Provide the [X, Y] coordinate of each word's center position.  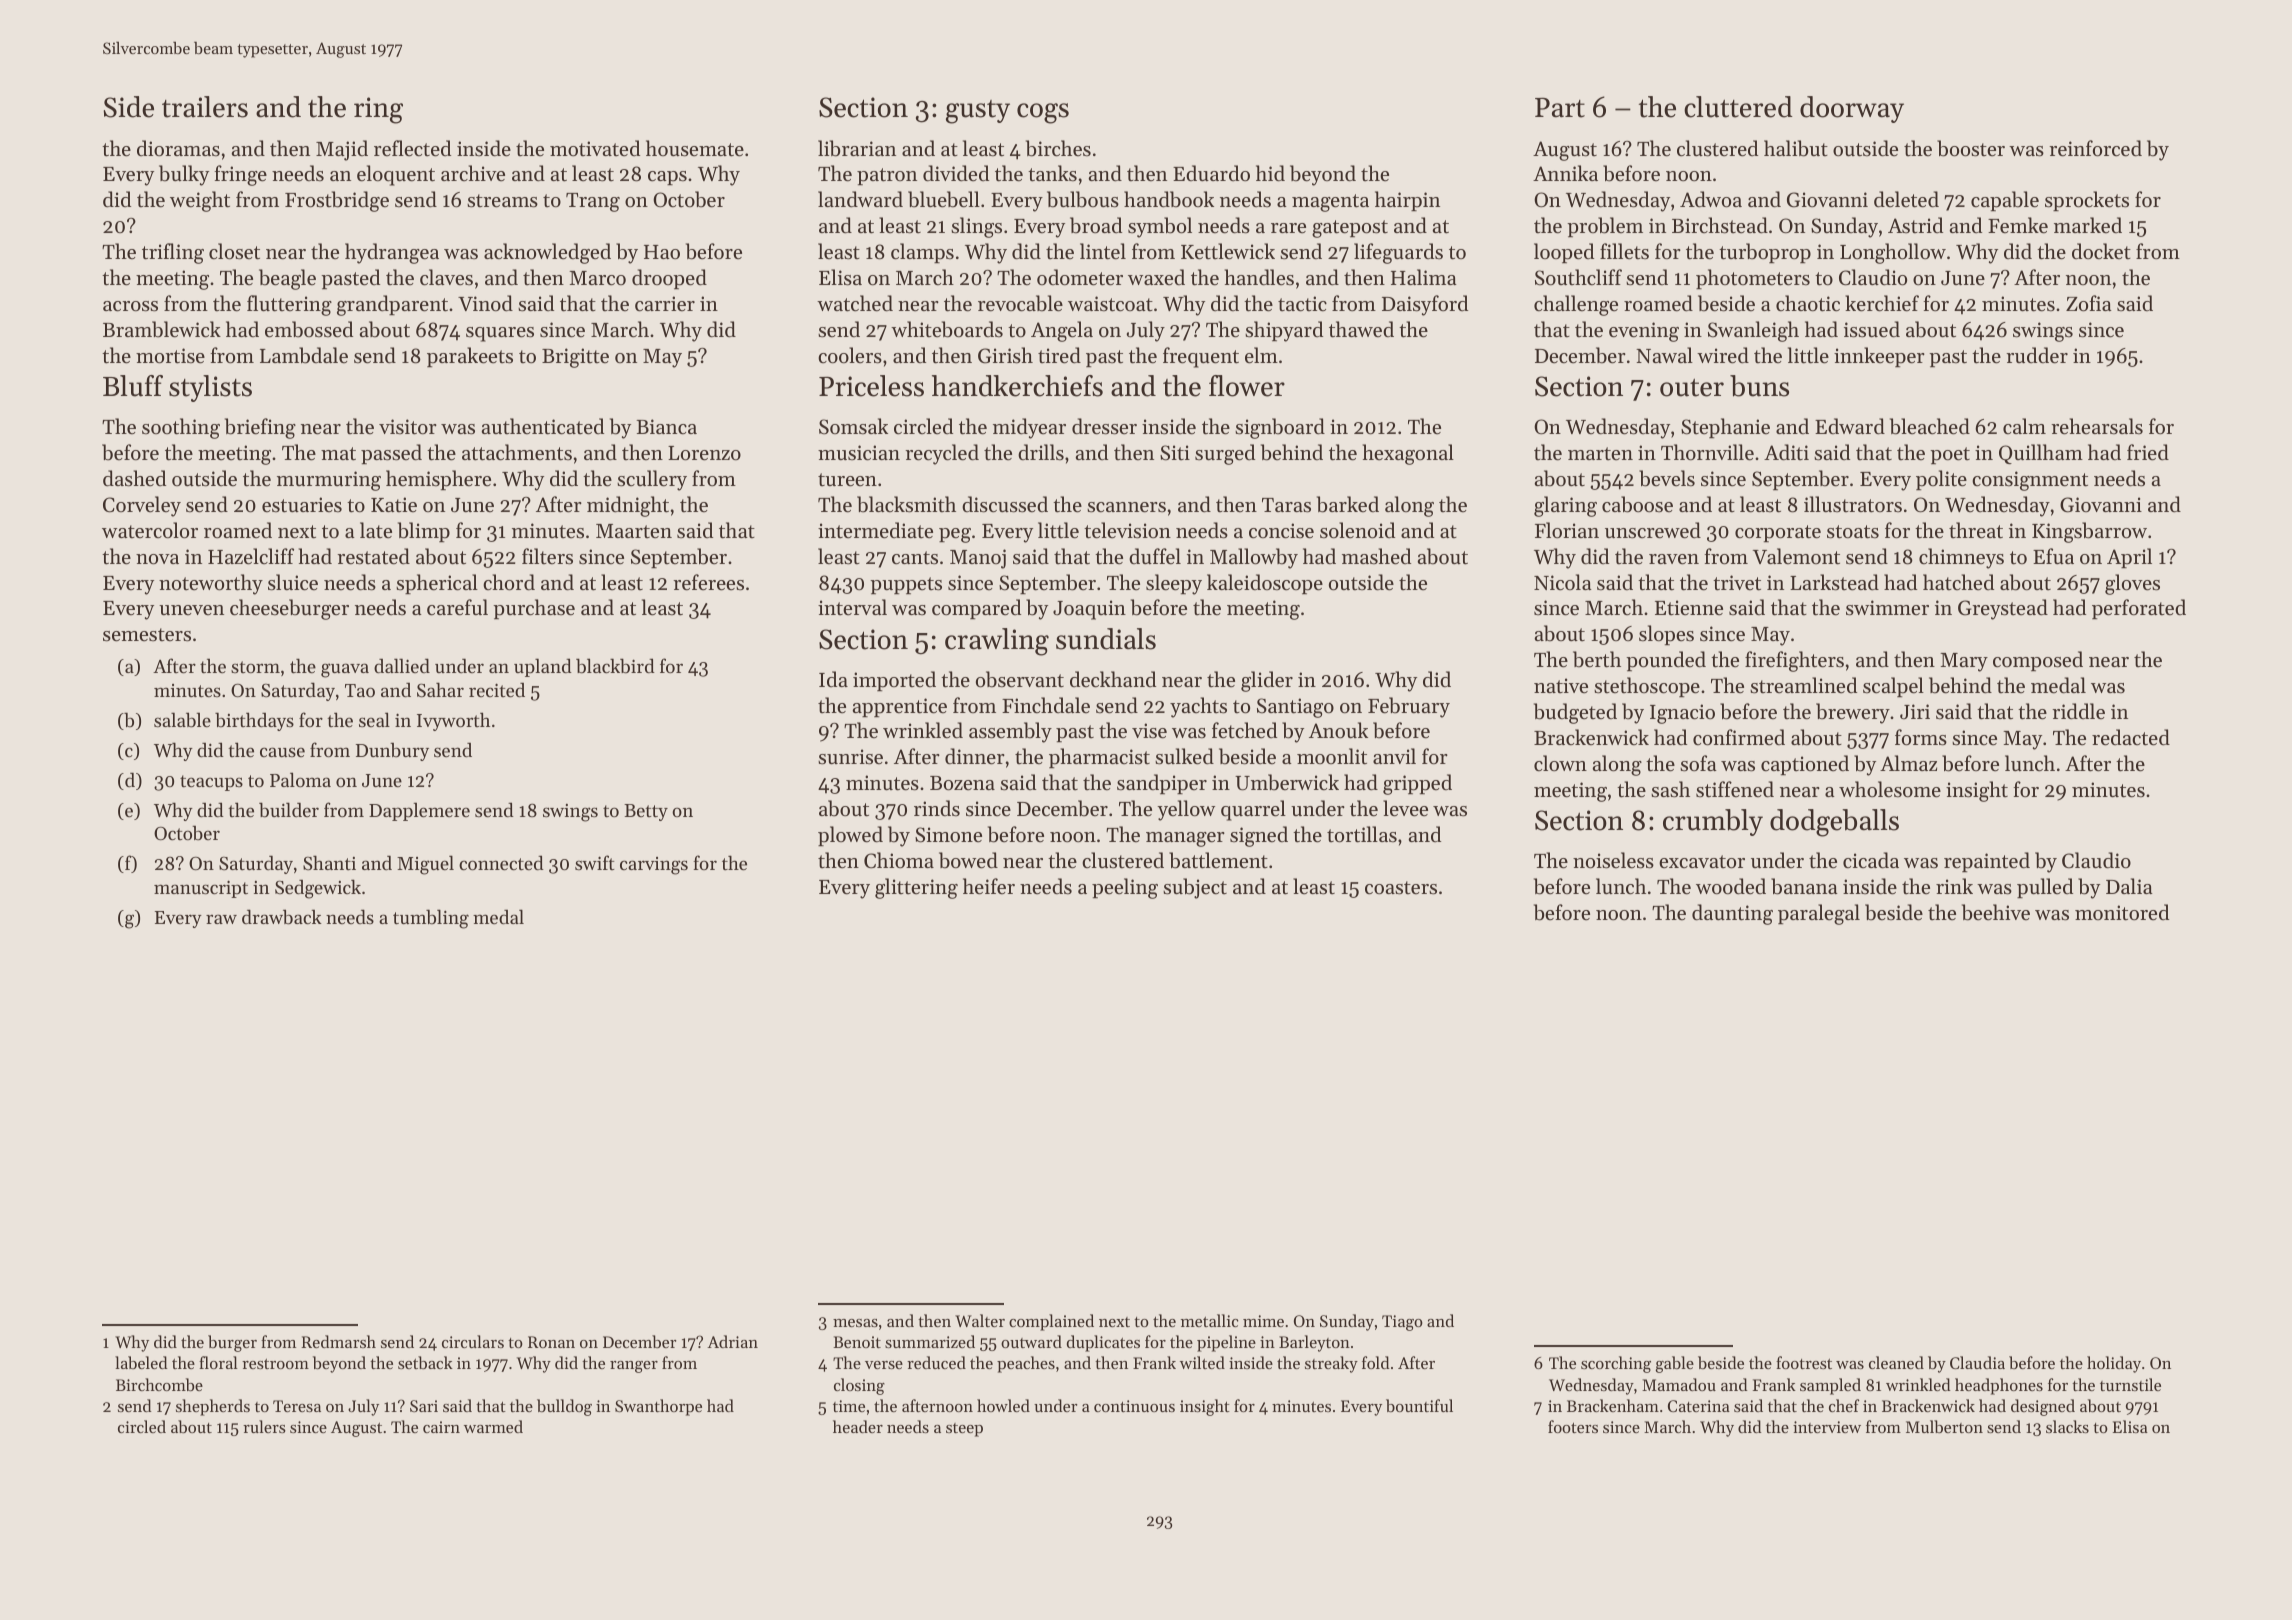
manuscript [201, 889]
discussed [1005, 504]
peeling [1125, 888]
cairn [441, 1427]
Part [1560, 108]
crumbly [1713, 822]
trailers [205, 107]
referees [708, 582]
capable [2005, 201]
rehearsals [2097, 426]
